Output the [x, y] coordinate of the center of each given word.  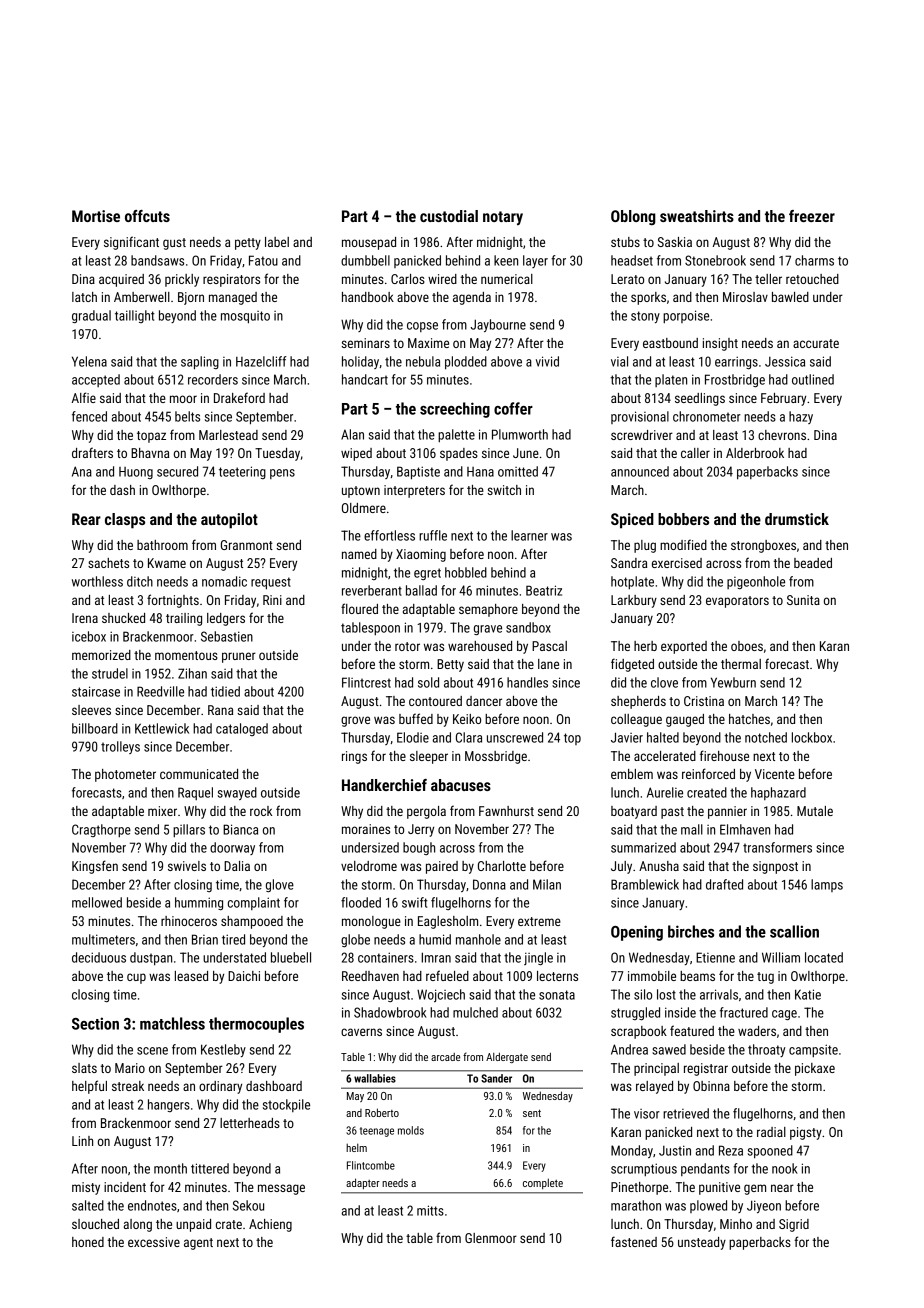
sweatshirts [697, 216]
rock [261, 811]
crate [229, 1224]
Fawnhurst [506, 811]
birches [691, 931]
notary [503, 218]
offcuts [147, 216]
